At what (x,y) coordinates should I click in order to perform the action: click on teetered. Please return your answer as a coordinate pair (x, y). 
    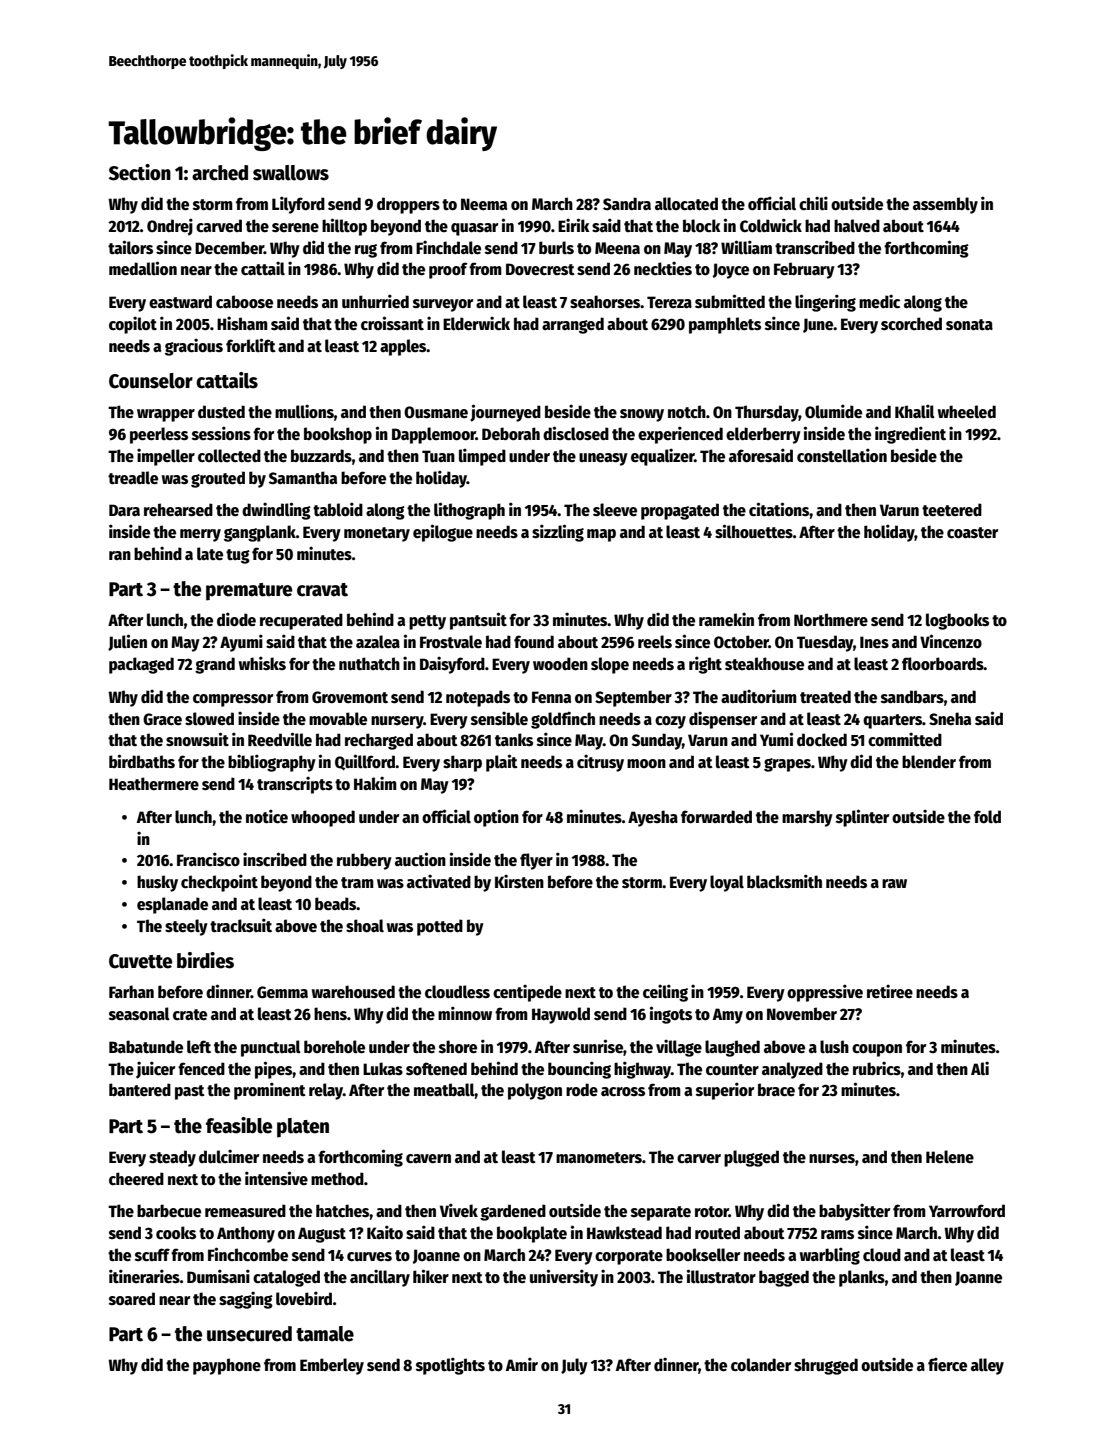
    Looking at the image, I should click on (952, 509).
